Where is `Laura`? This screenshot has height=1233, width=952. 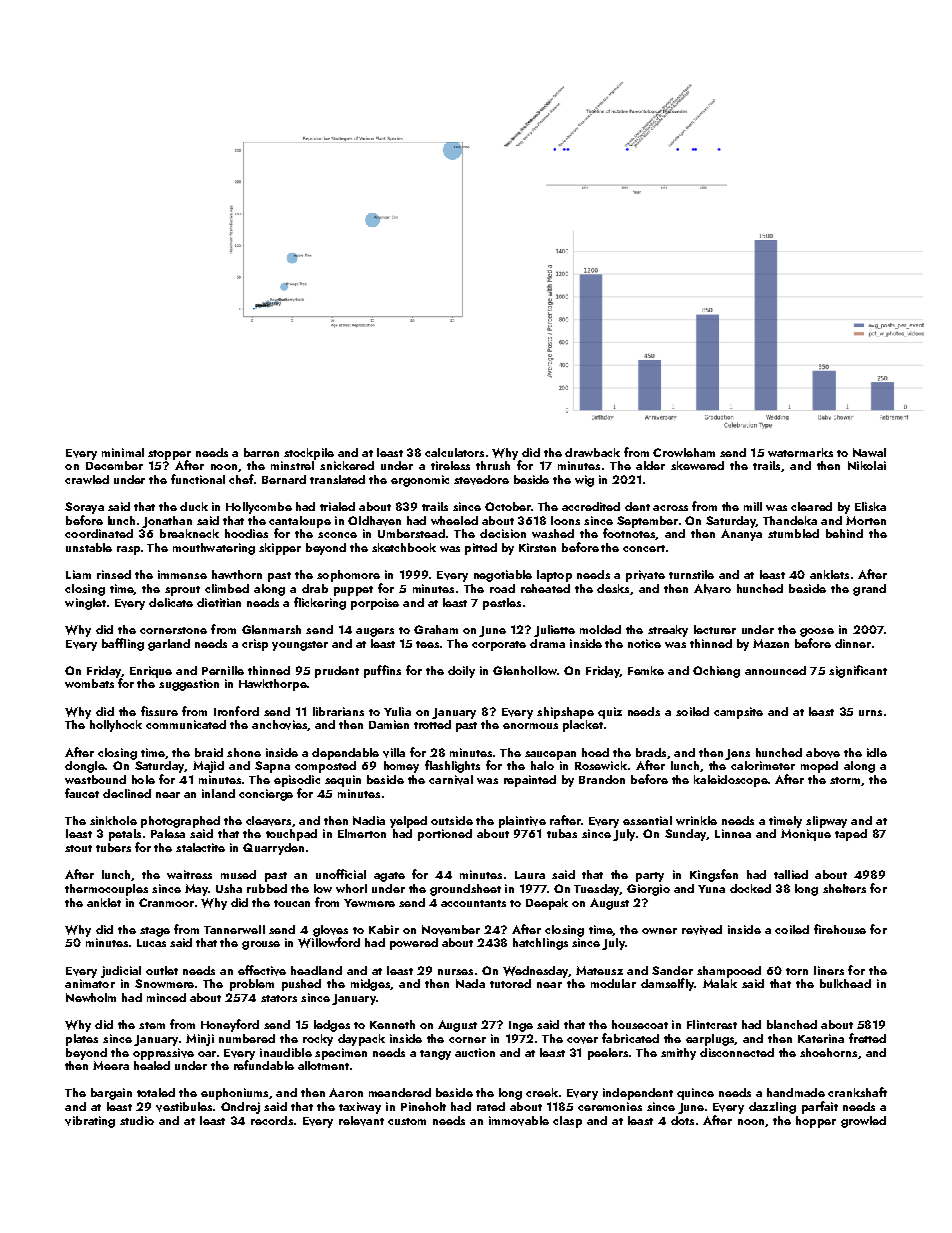 Laura is located at coordinates (530, 875).
